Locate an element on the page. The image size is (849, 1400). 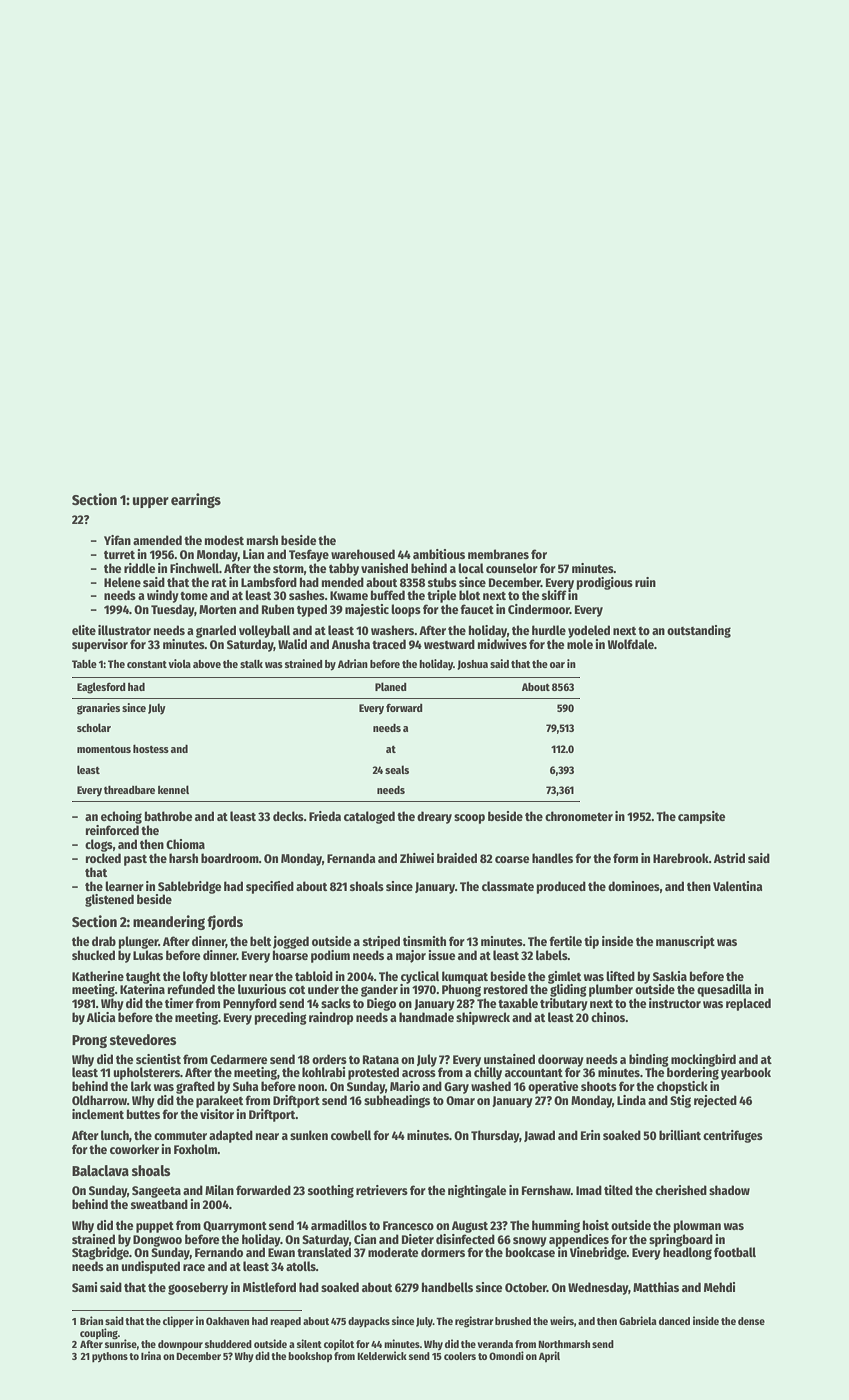
Valentina is located at coordinates (738, 886).
